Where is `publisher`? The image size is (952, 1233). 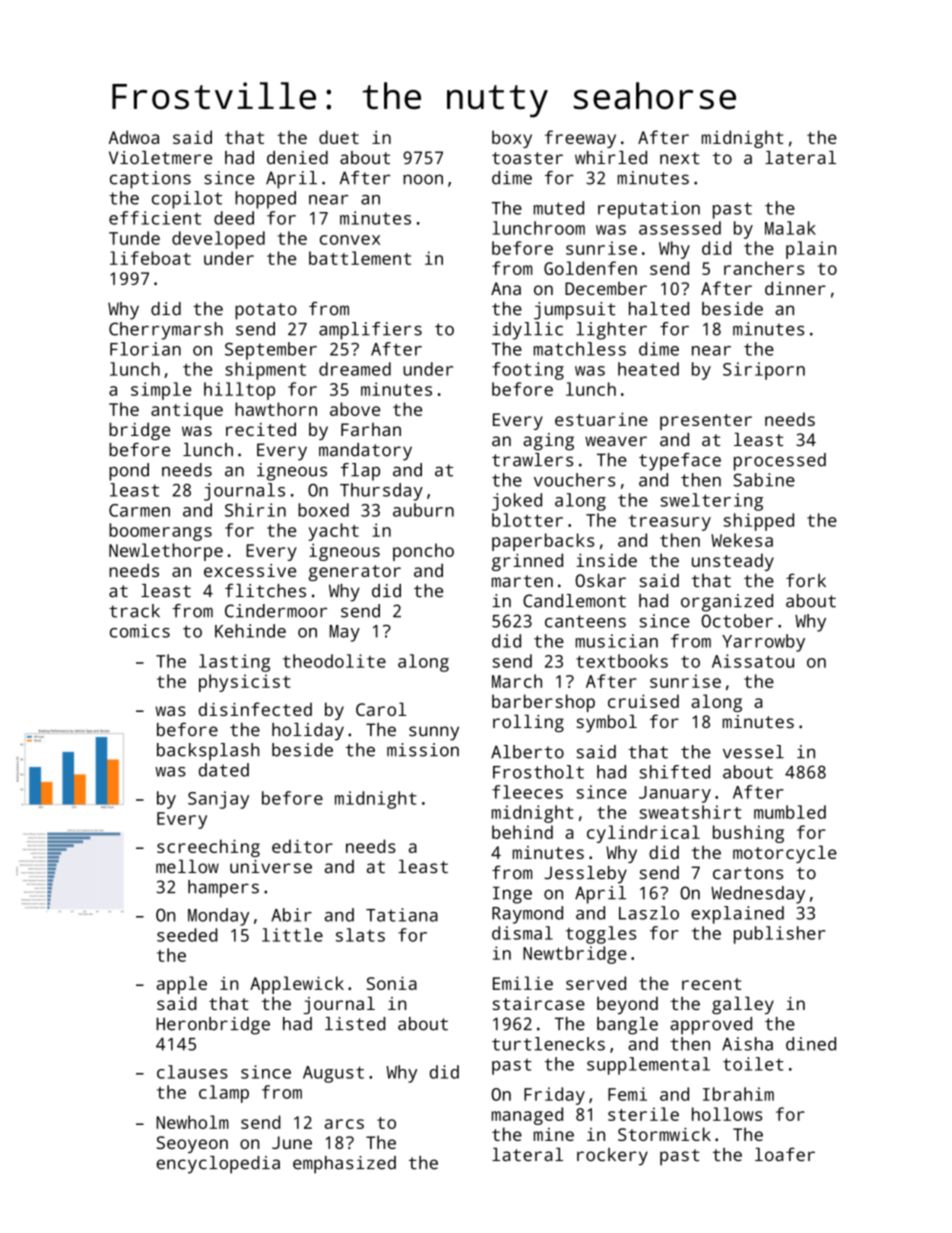 publisher is located at coordinates (780, 935).
